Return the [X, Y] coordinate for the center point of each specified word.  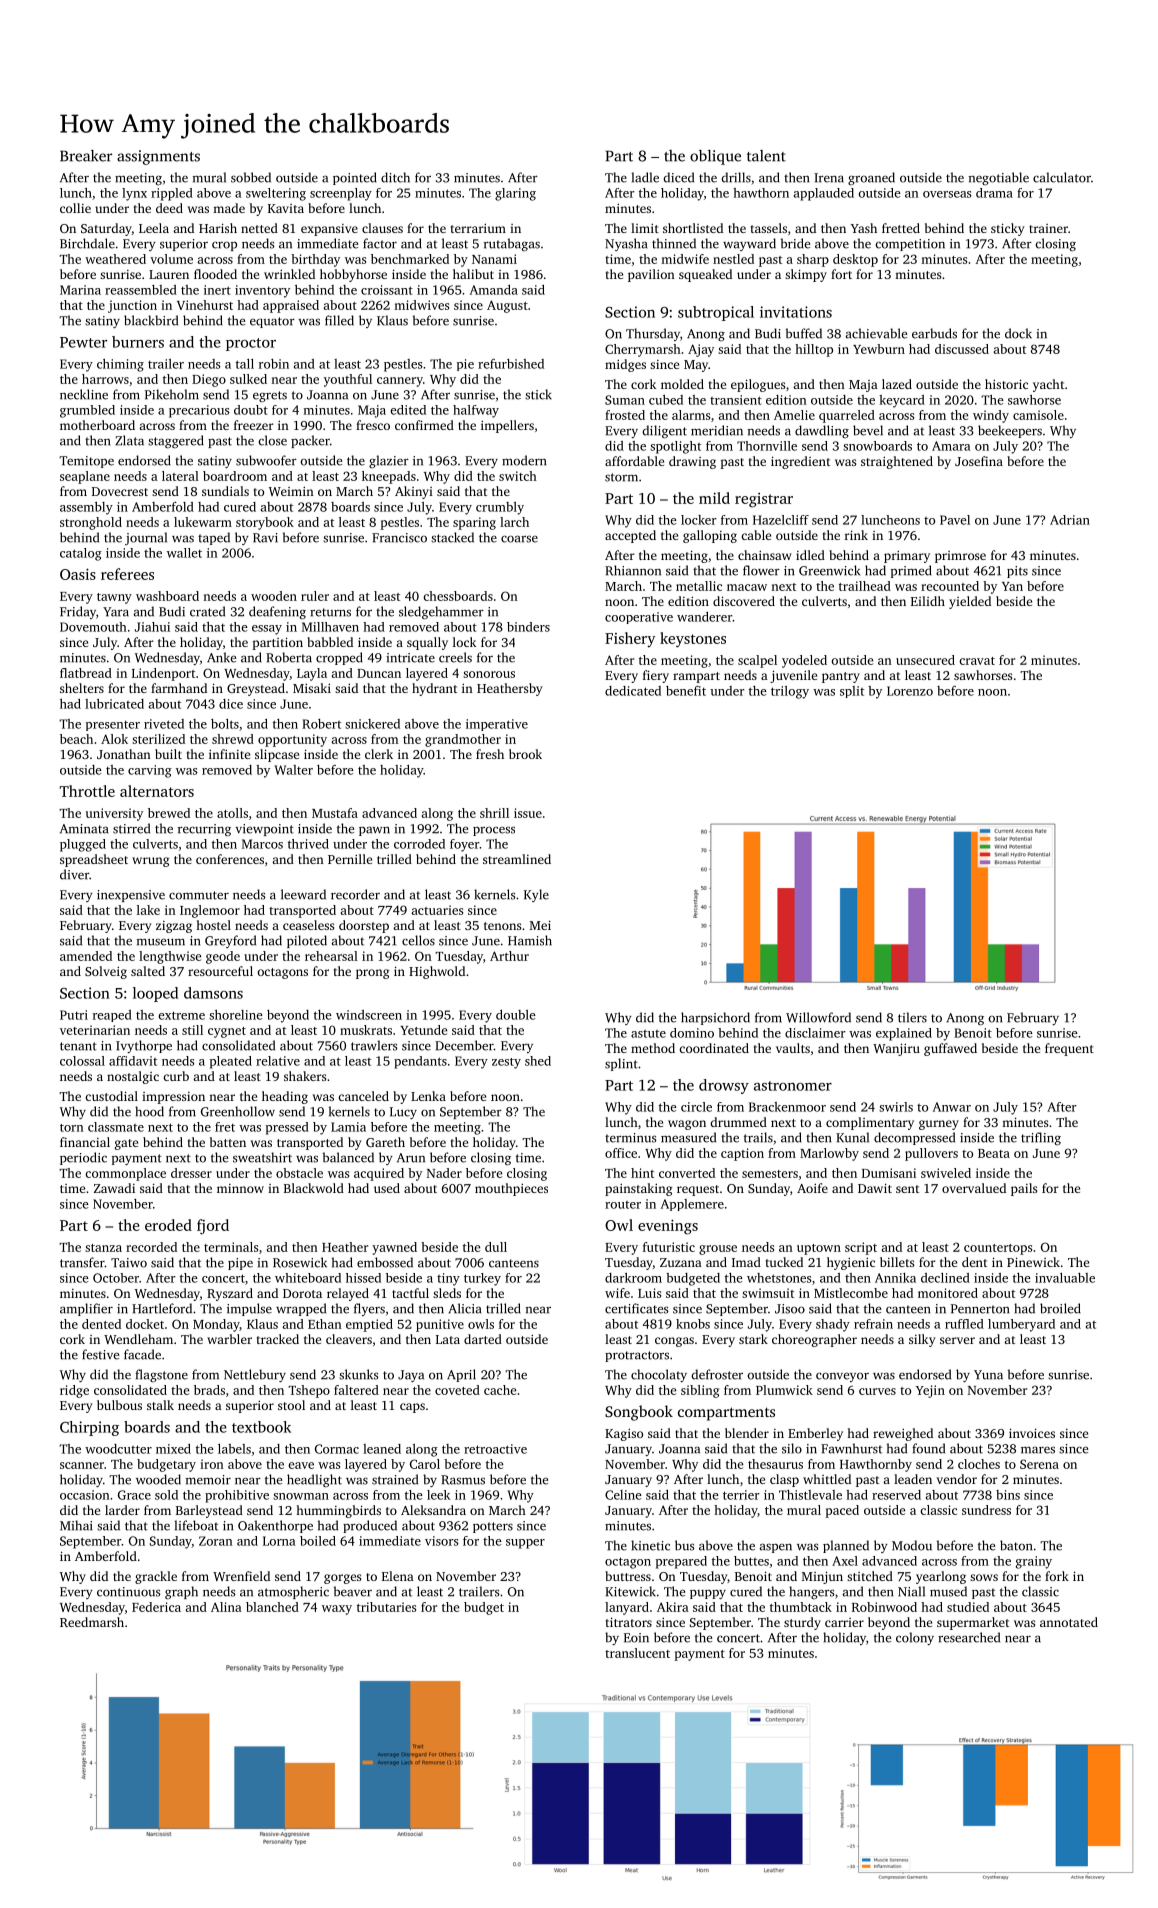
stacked [452, 537]
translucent [637, 1653]
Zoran [216, 1541]
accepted [630, 536]
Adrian [1070, 520]
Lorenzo [910, 691]
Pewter [83, 342]
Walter [294, 770]
